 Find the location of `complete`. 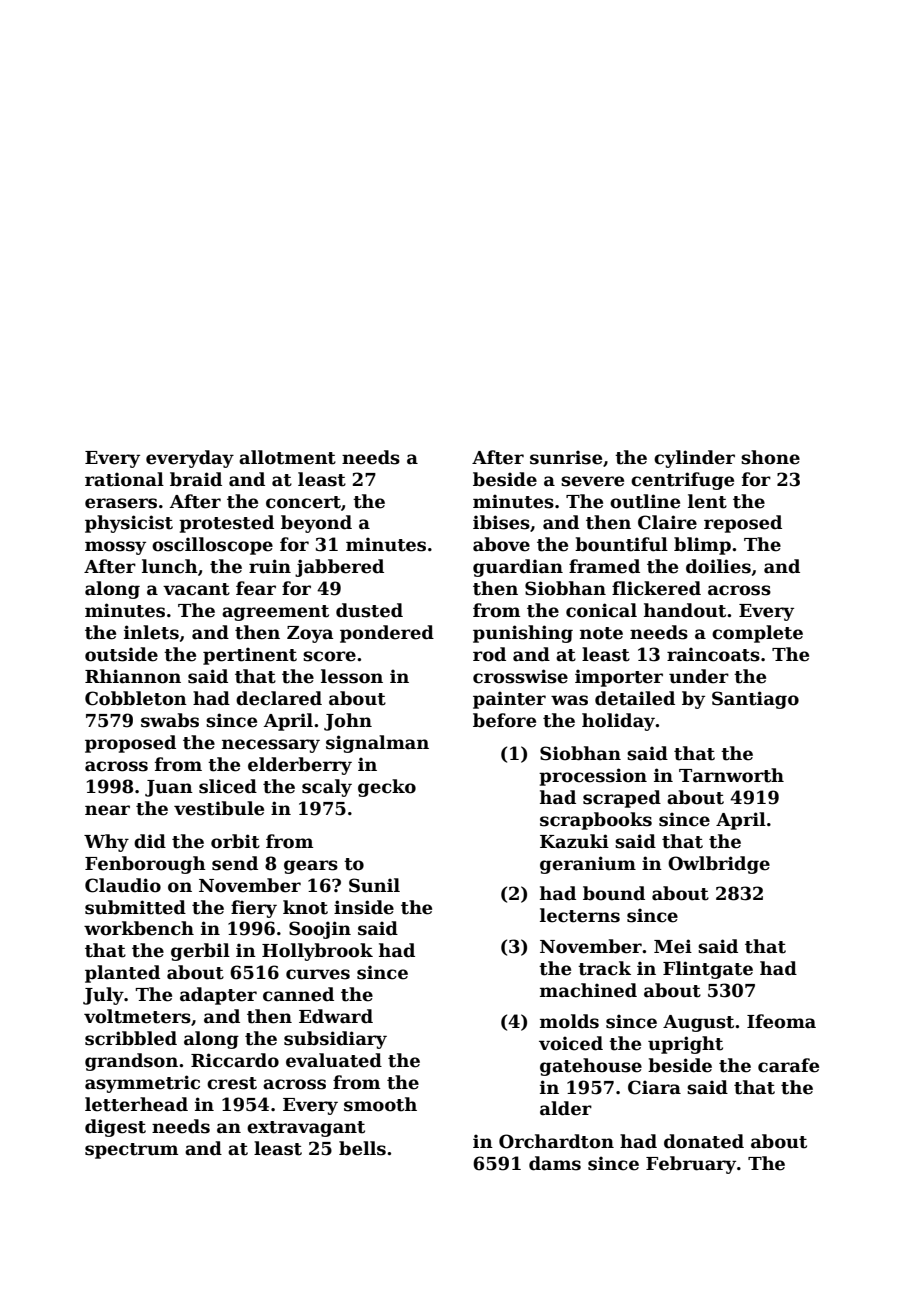

complete is located at coordinates (757, 634).
